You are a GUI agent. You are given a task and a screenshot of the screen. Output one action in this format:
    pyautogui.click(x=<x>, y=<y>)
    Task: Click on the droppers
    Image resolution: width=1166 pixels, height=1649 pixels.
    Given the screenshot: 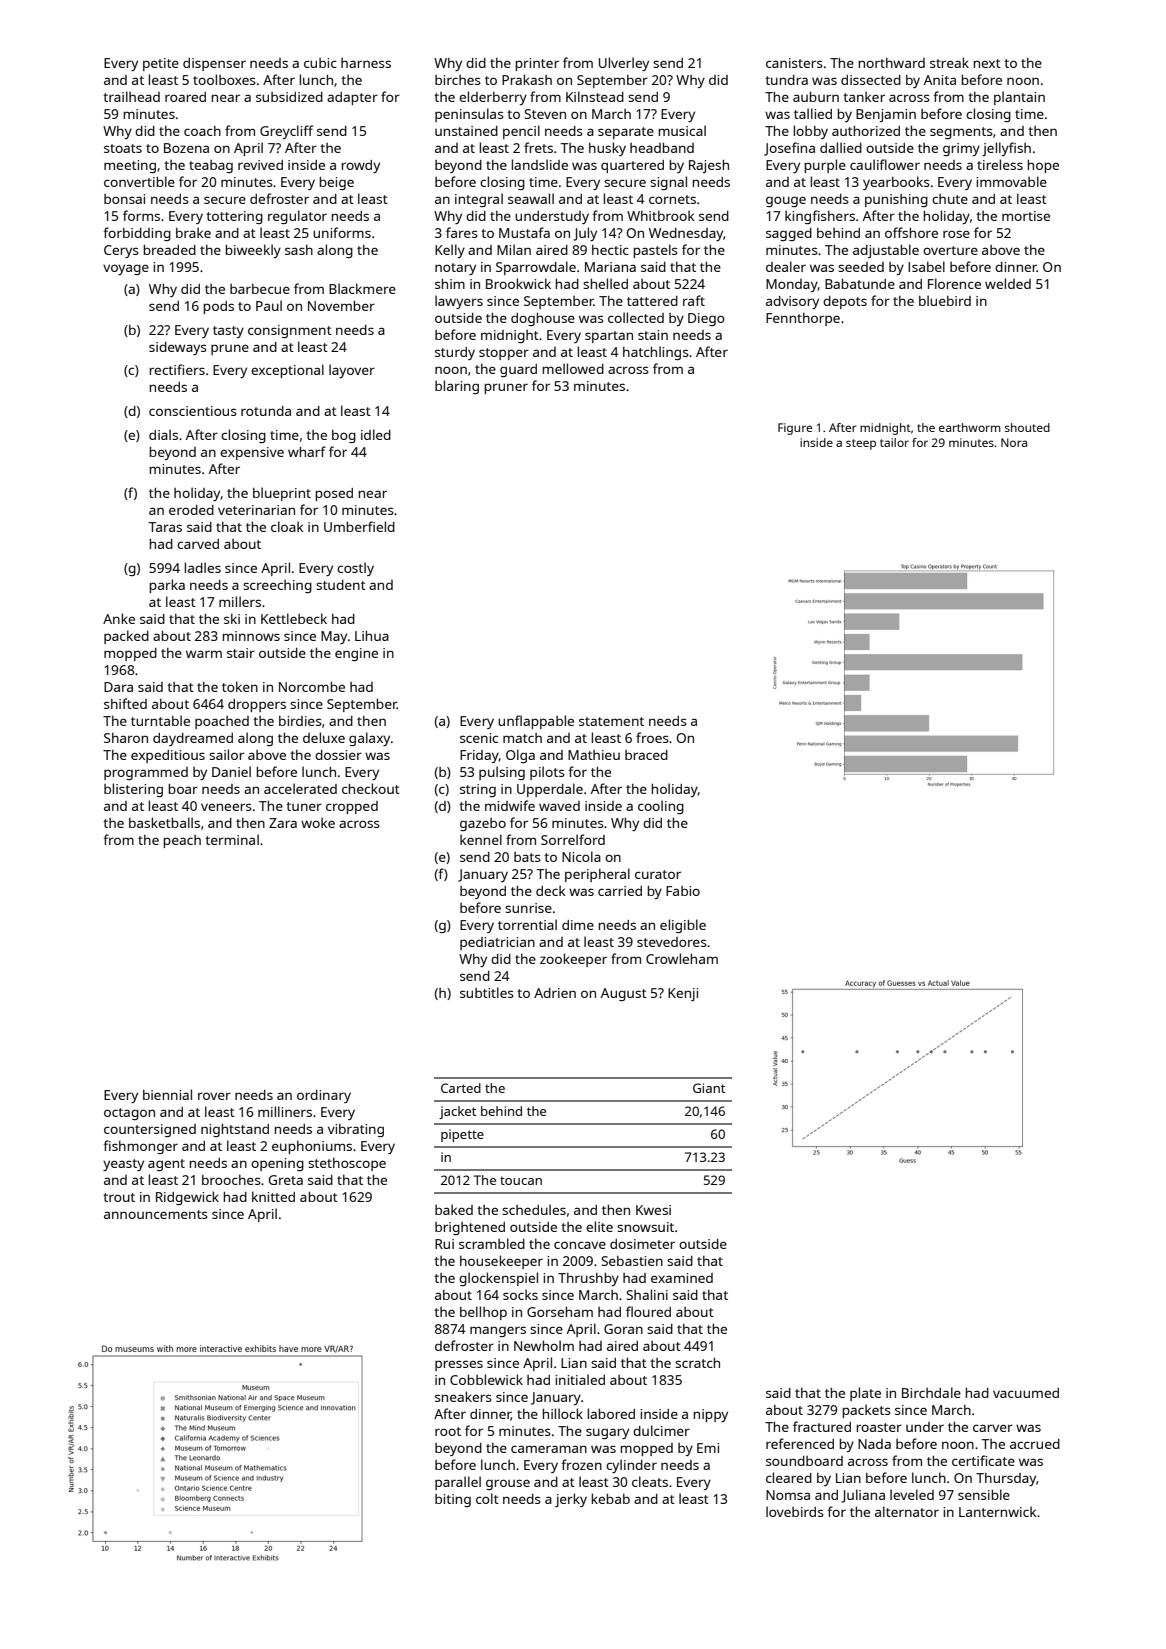 What is the action you would take?
    pyautogui.click(x=257, y=705)
